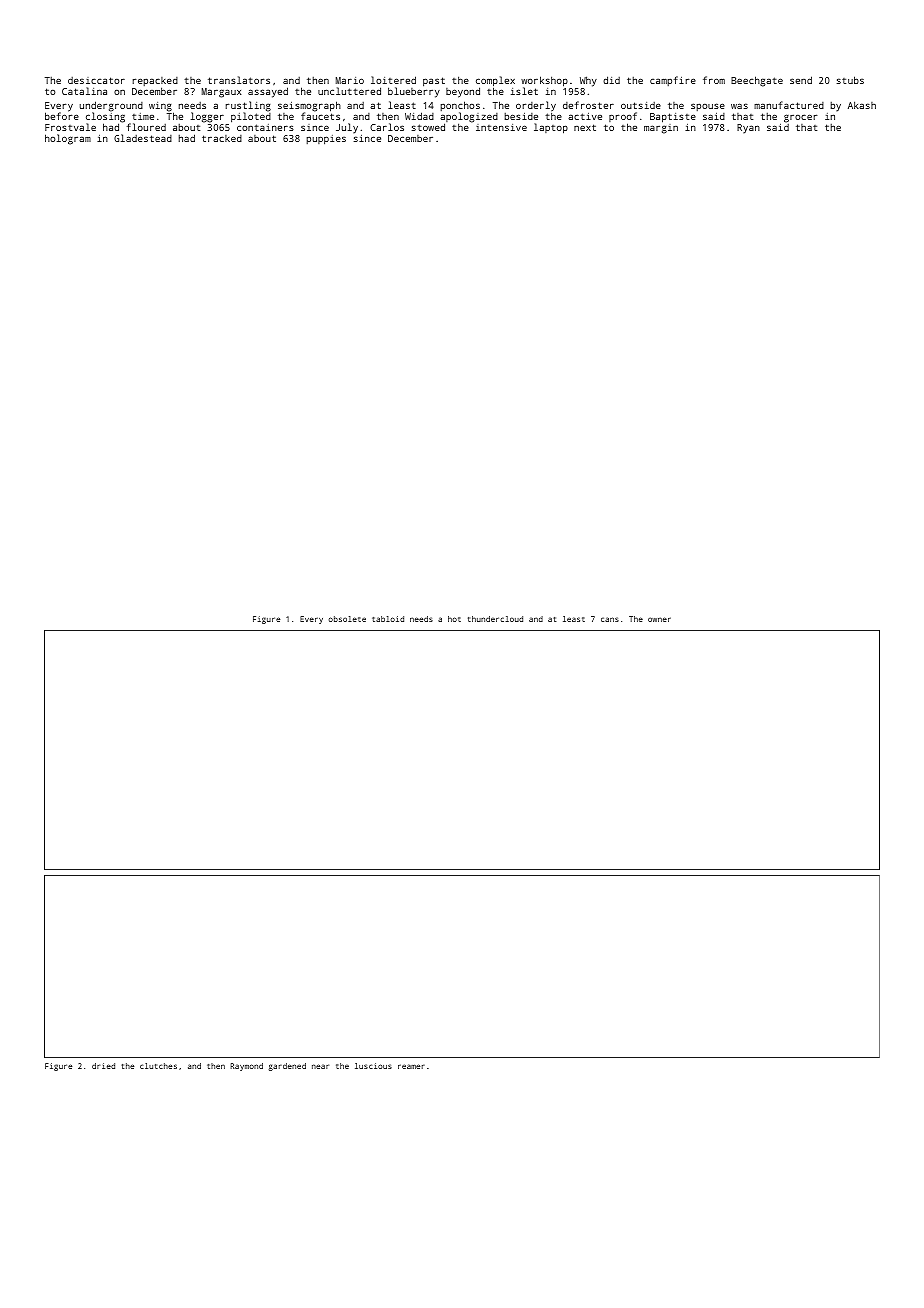 The height and width of the screenshot is (1308, 924). I want to click on puppies, so click(326, 140).
